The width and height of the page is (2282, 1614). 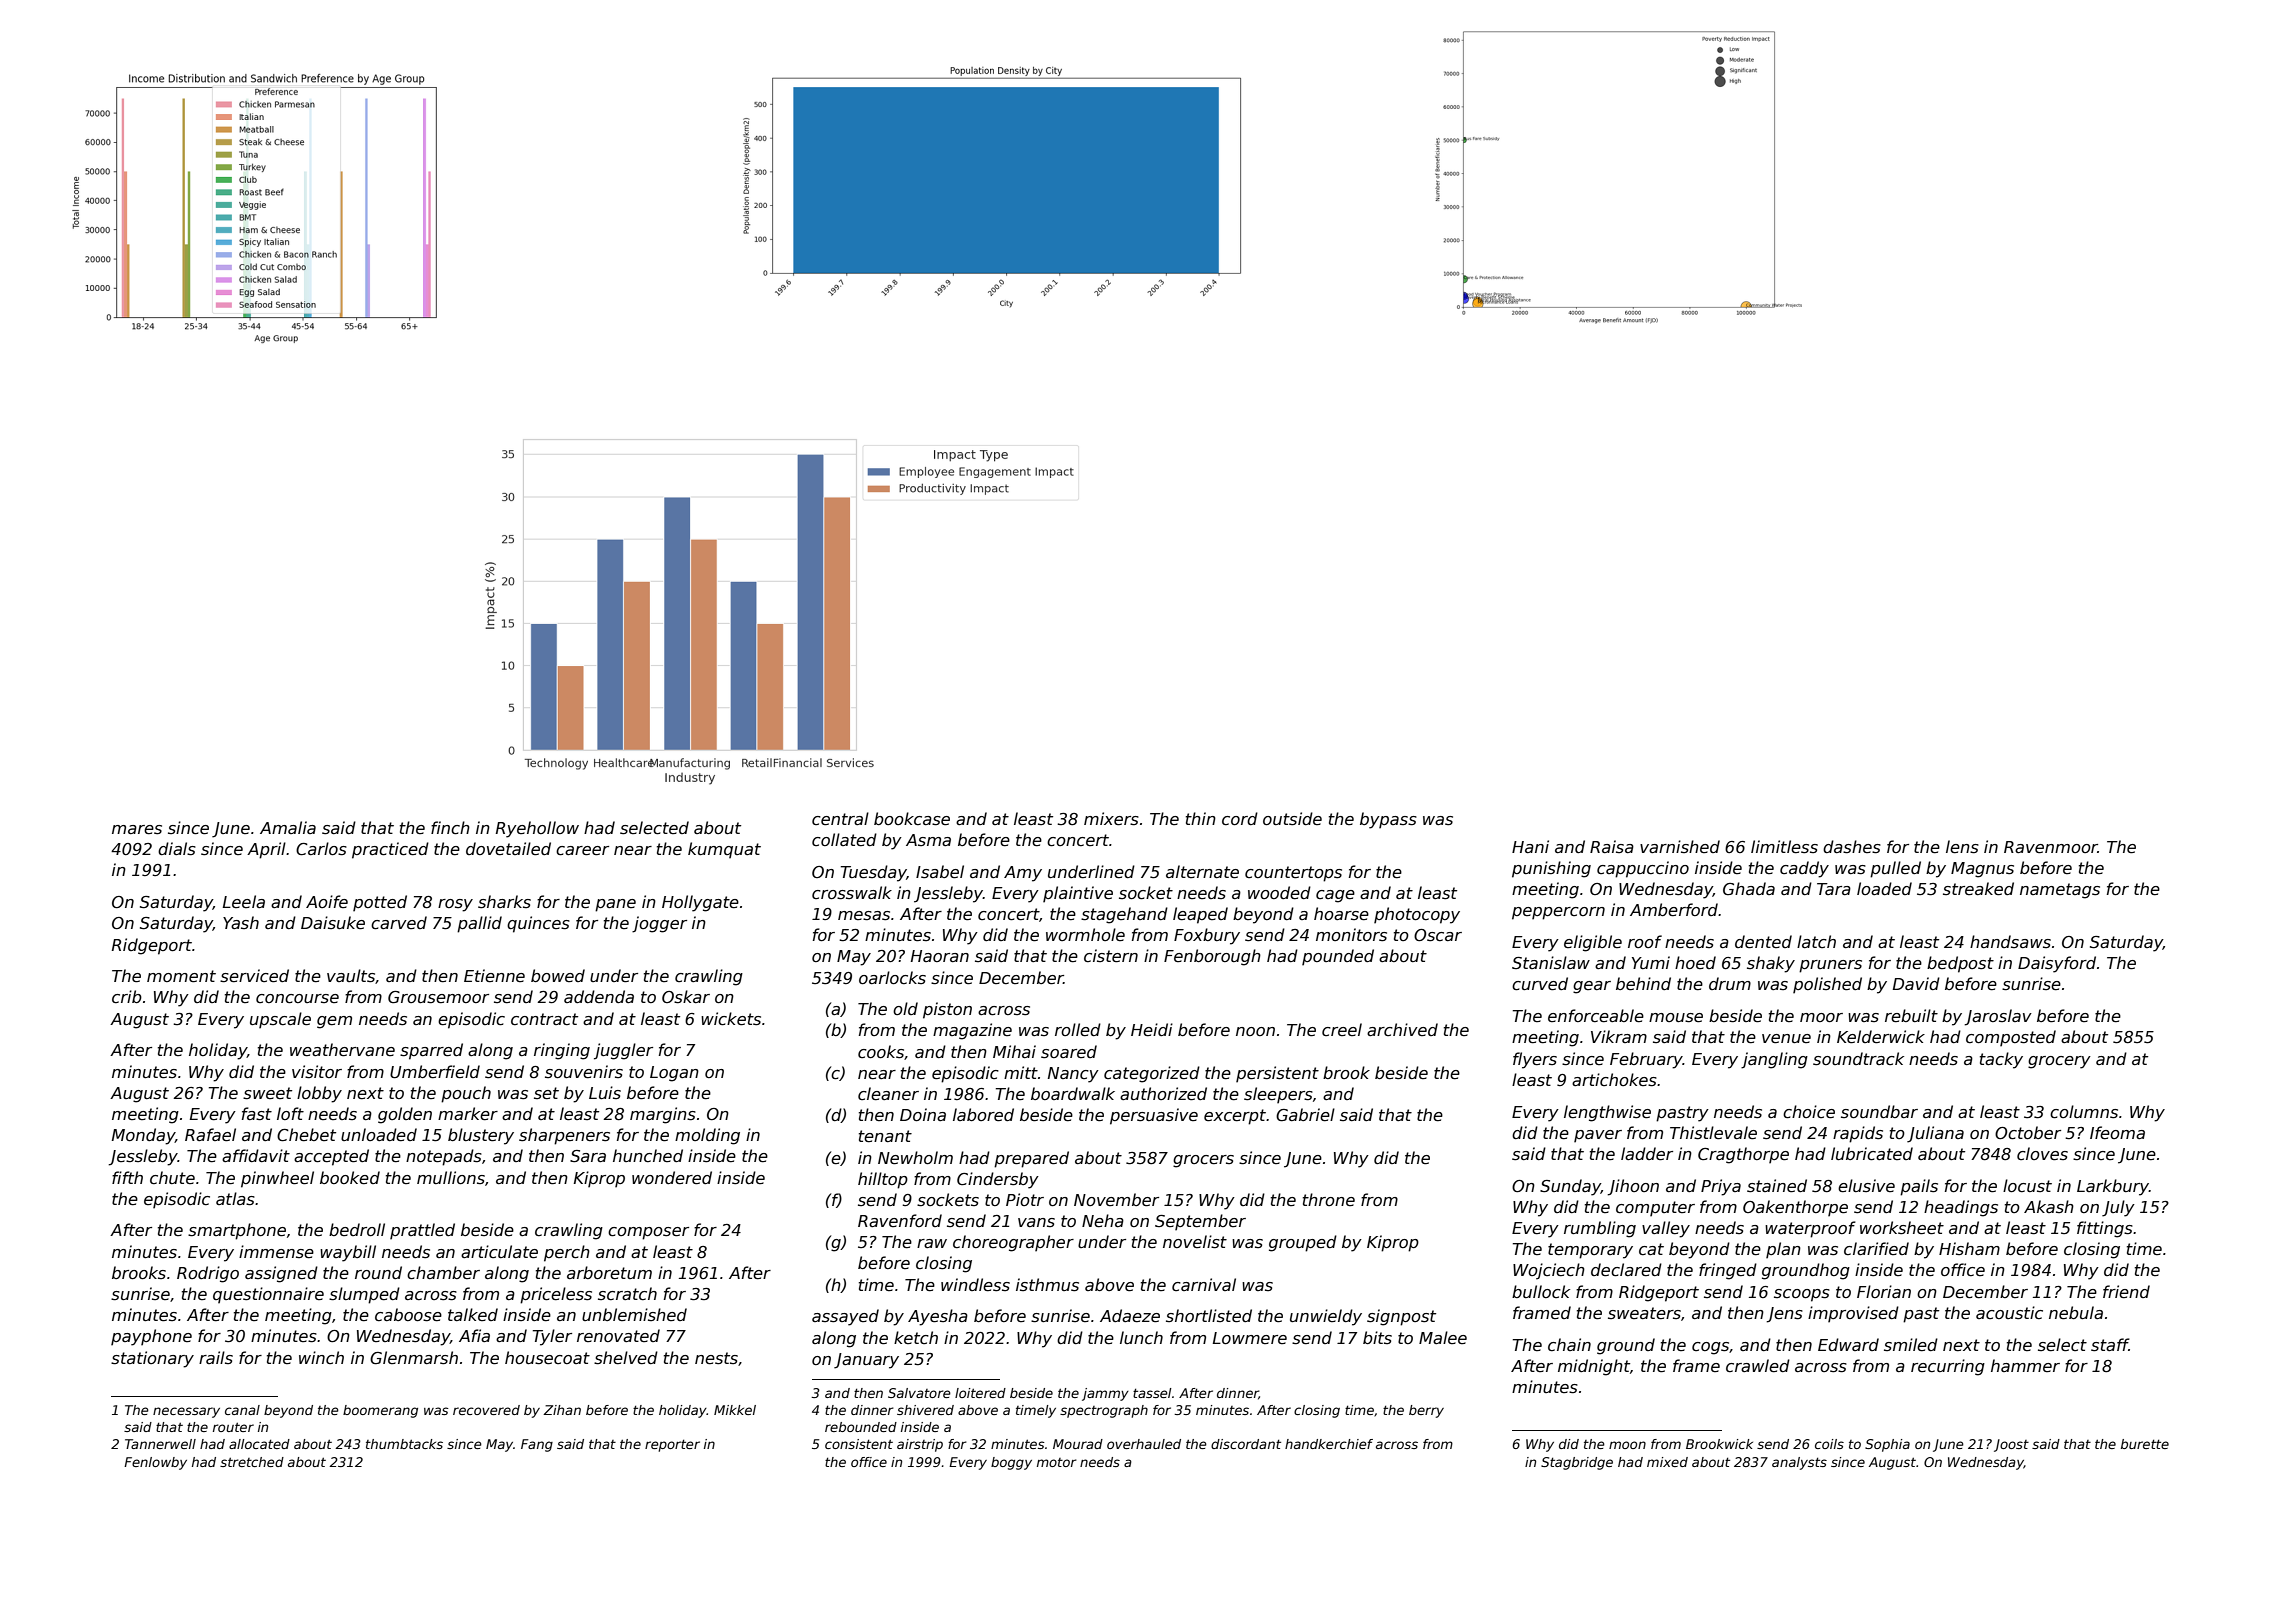 What do you see at coordinates (1201, 818) in the page?
I see `thin` at bounding box center [1201, 818].
